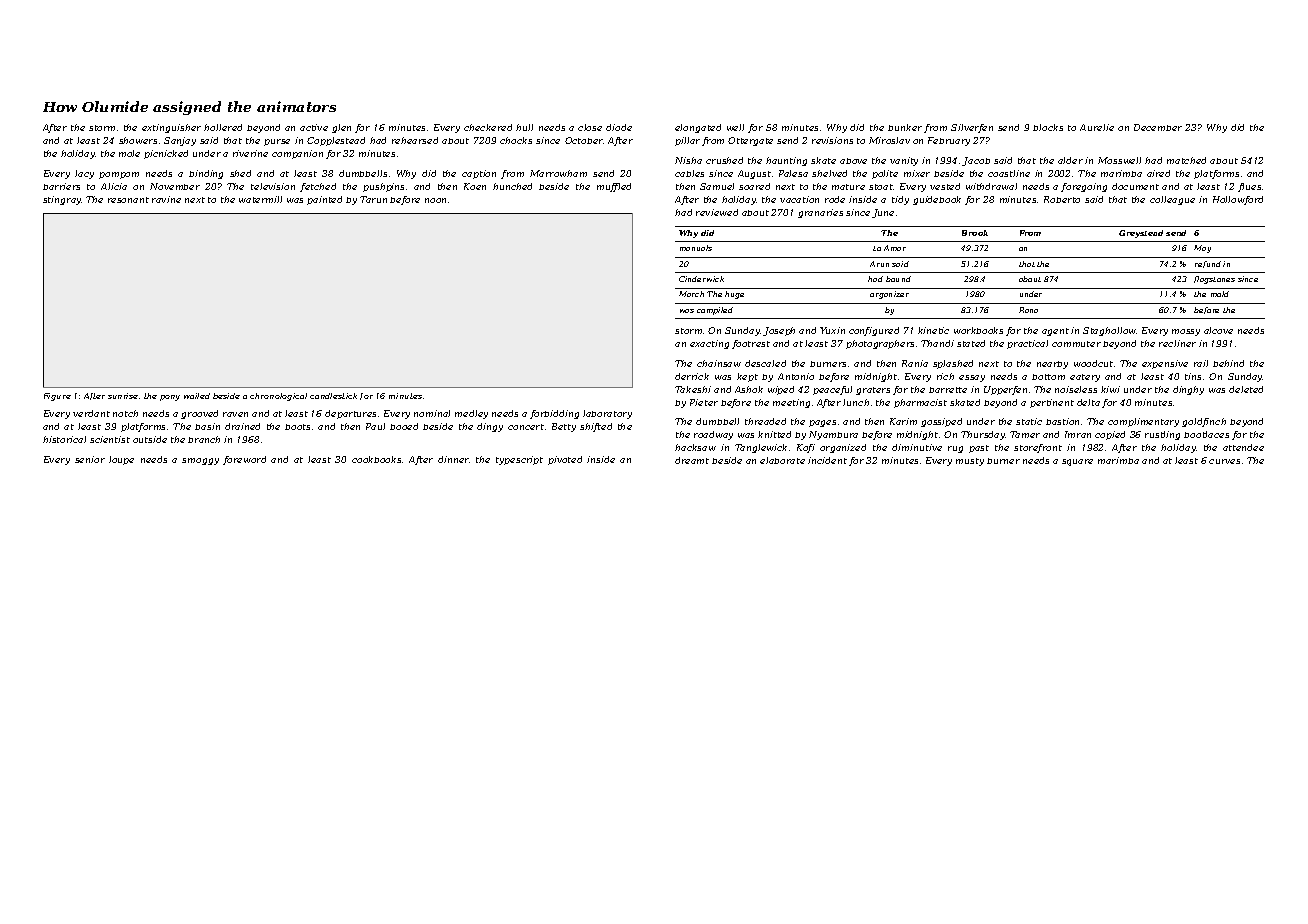  I want to click on mold, so click(1220, 294).
